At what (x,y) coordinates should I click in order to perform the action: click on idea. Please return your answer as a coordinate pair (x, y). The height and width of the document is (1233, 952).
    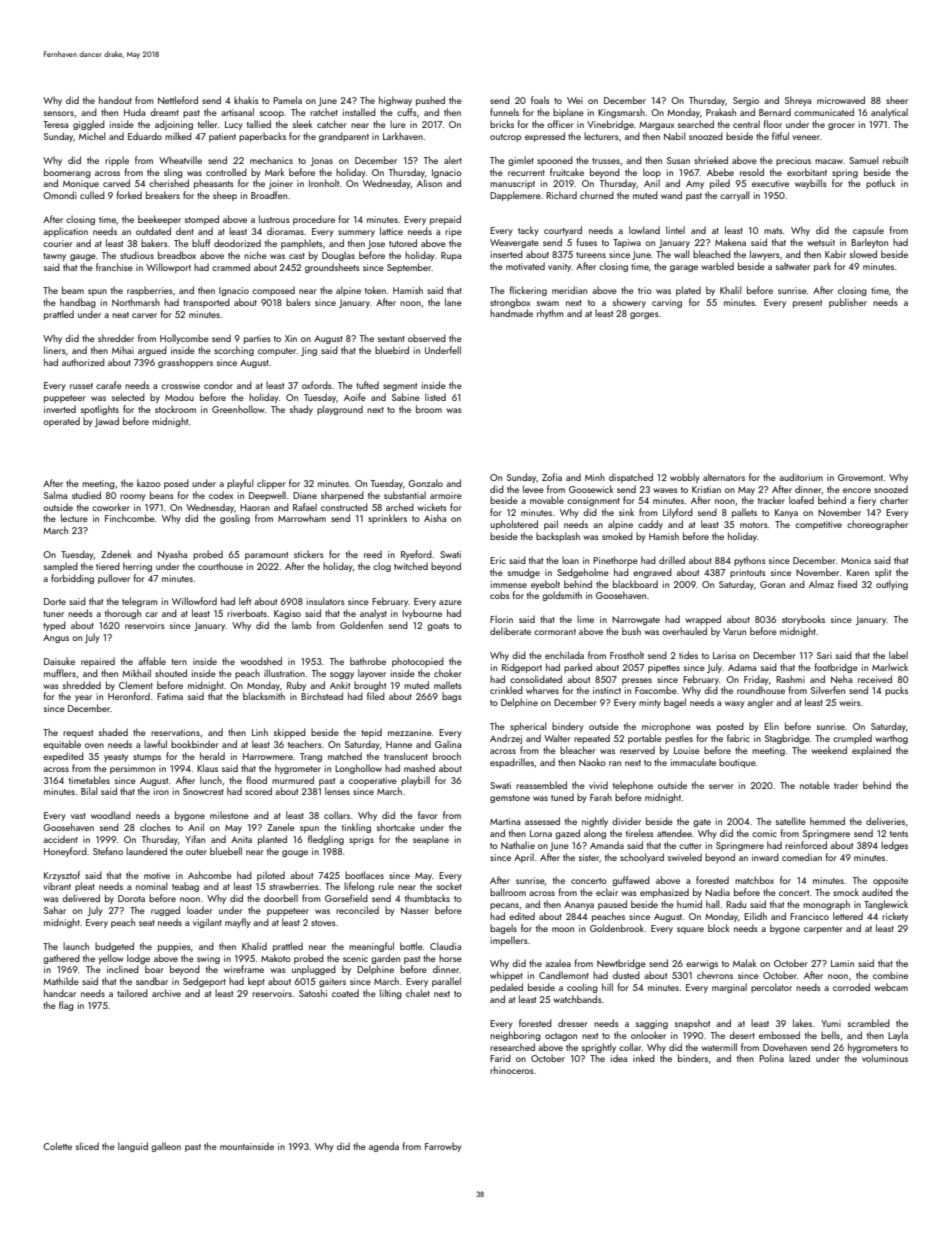
    Looking at the image, I should click on (619, 1058).
